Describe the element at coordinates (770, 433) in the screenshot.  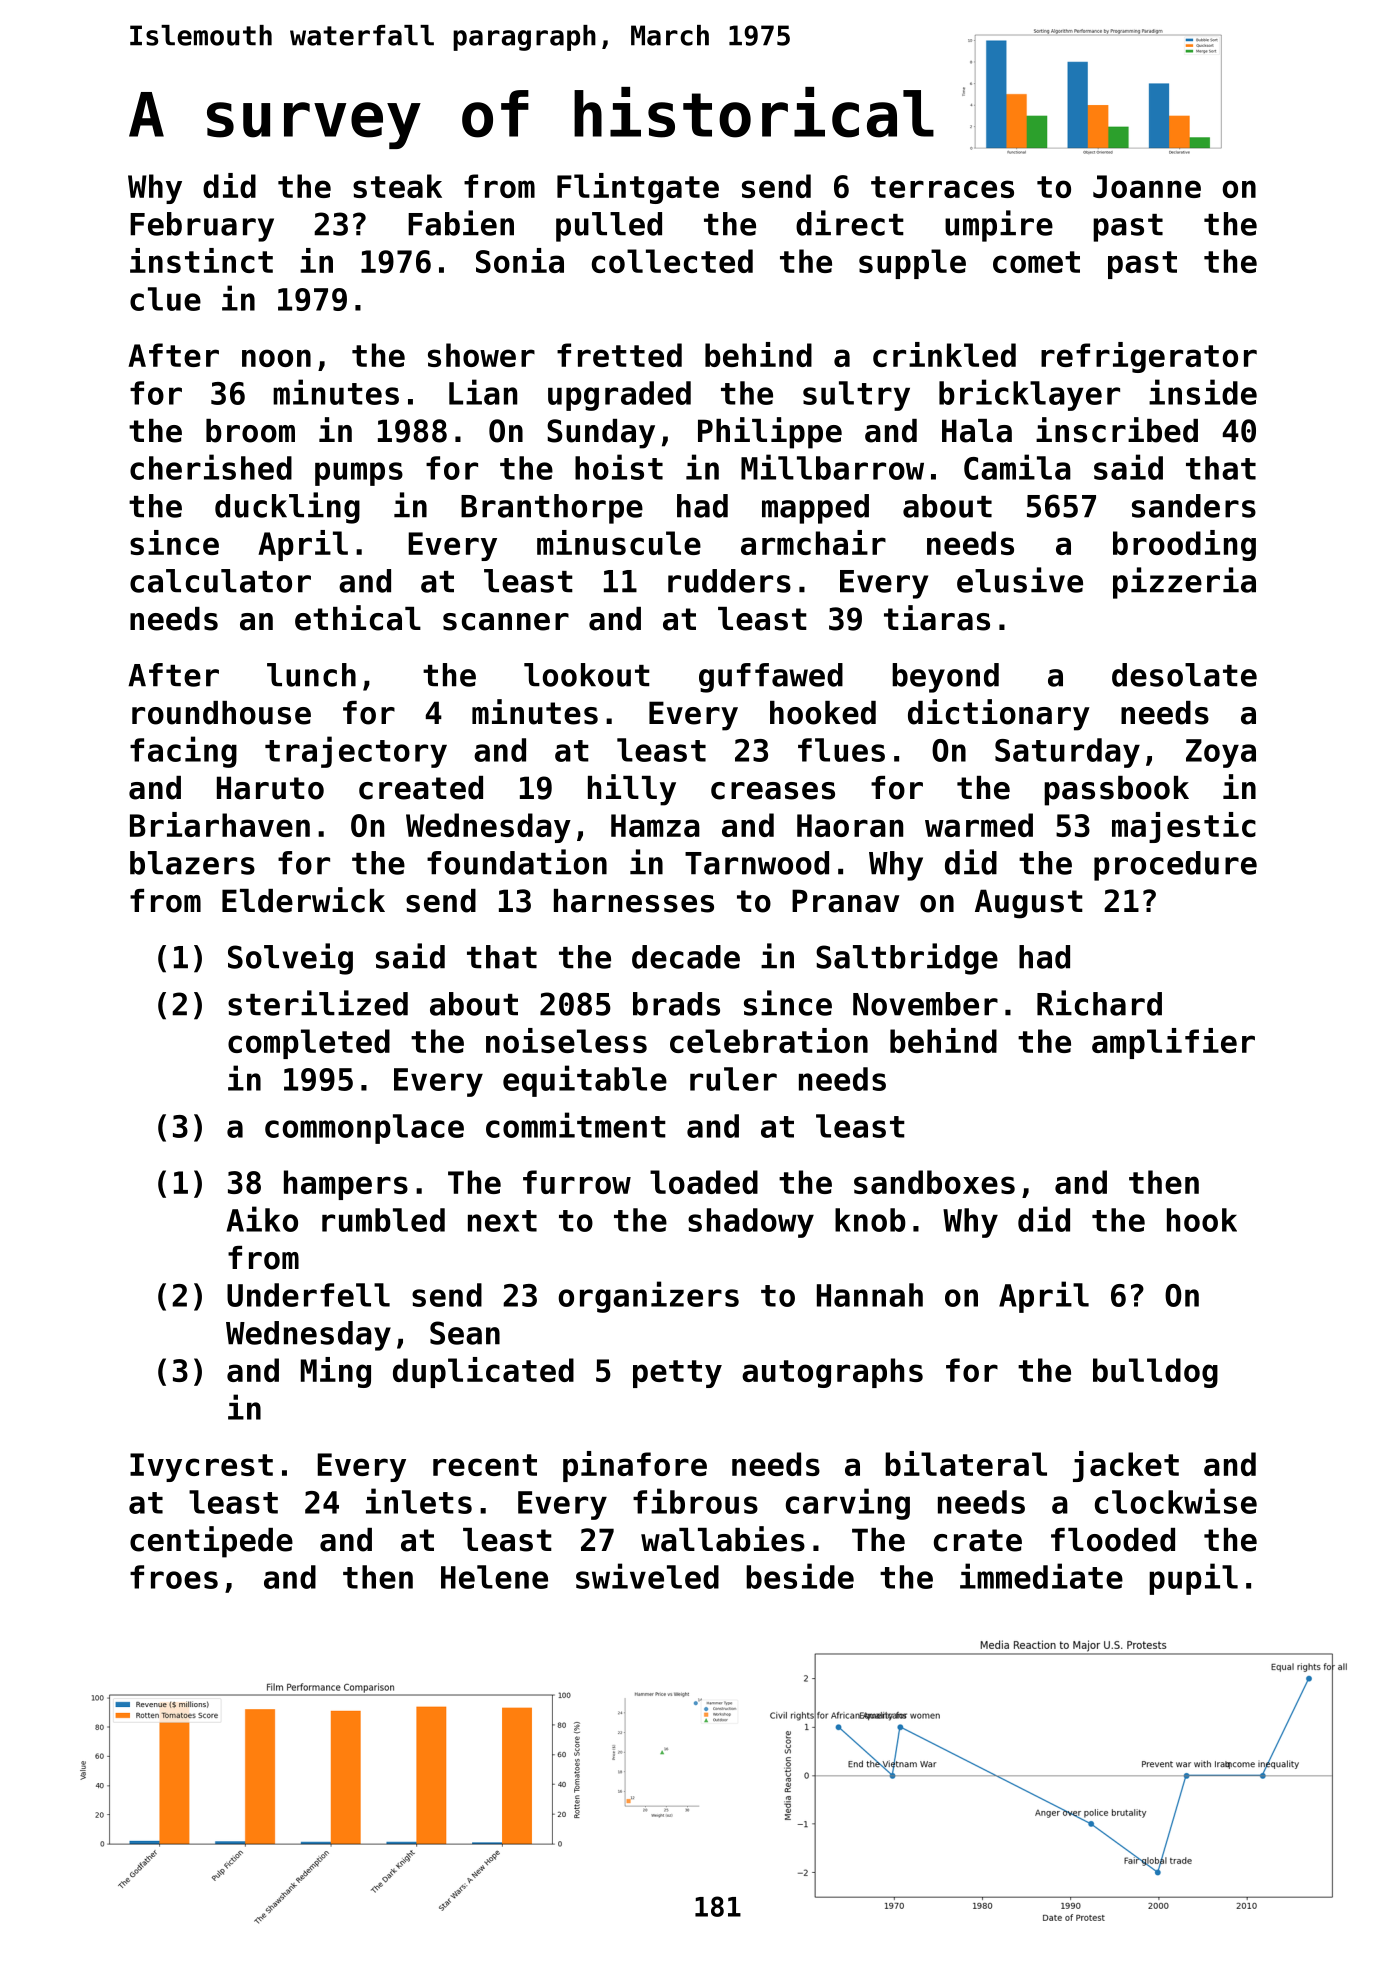
I see `Philippe` at that location.
